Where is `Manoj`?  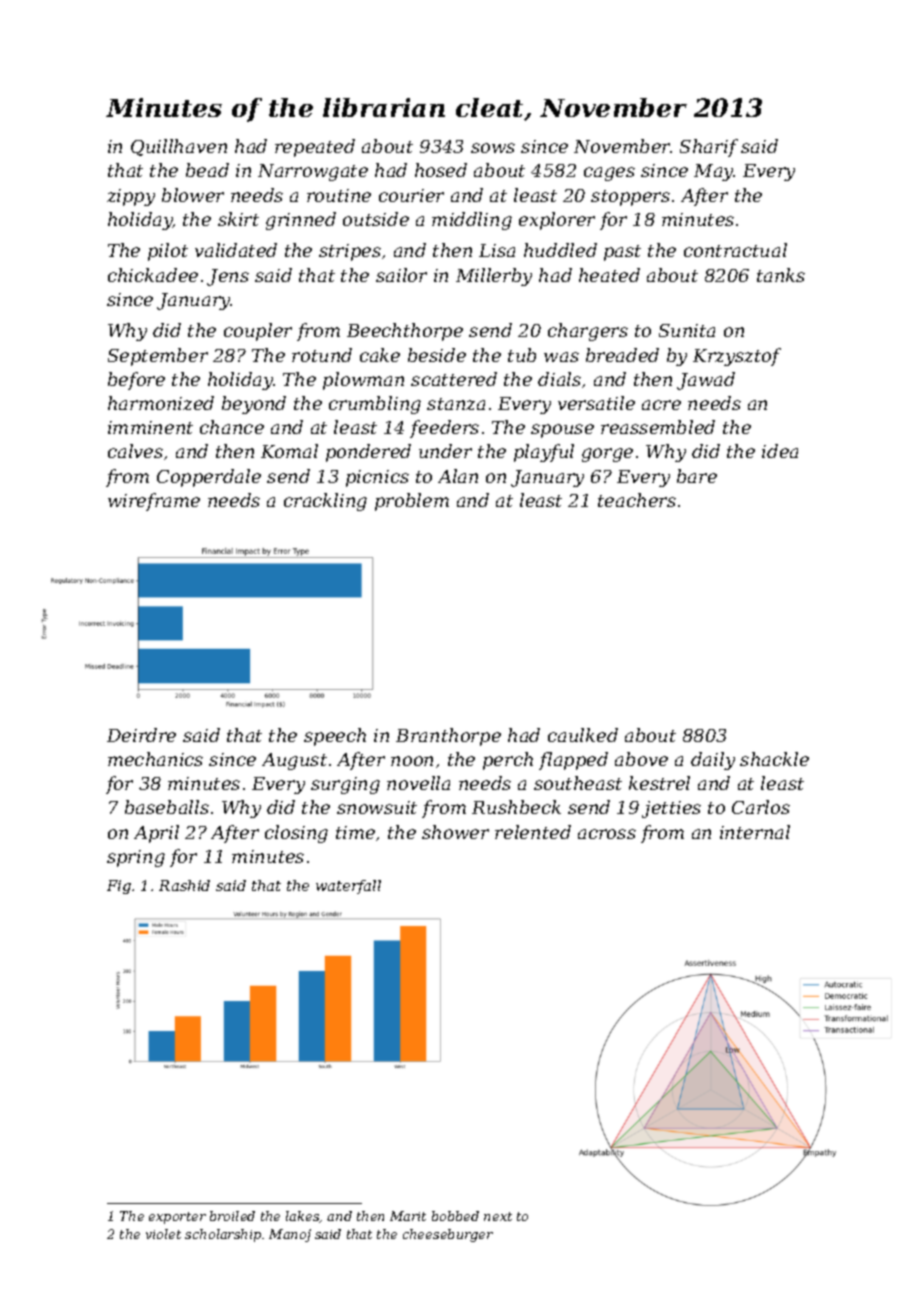 Manoj is located at coordinates (290, 1235).
